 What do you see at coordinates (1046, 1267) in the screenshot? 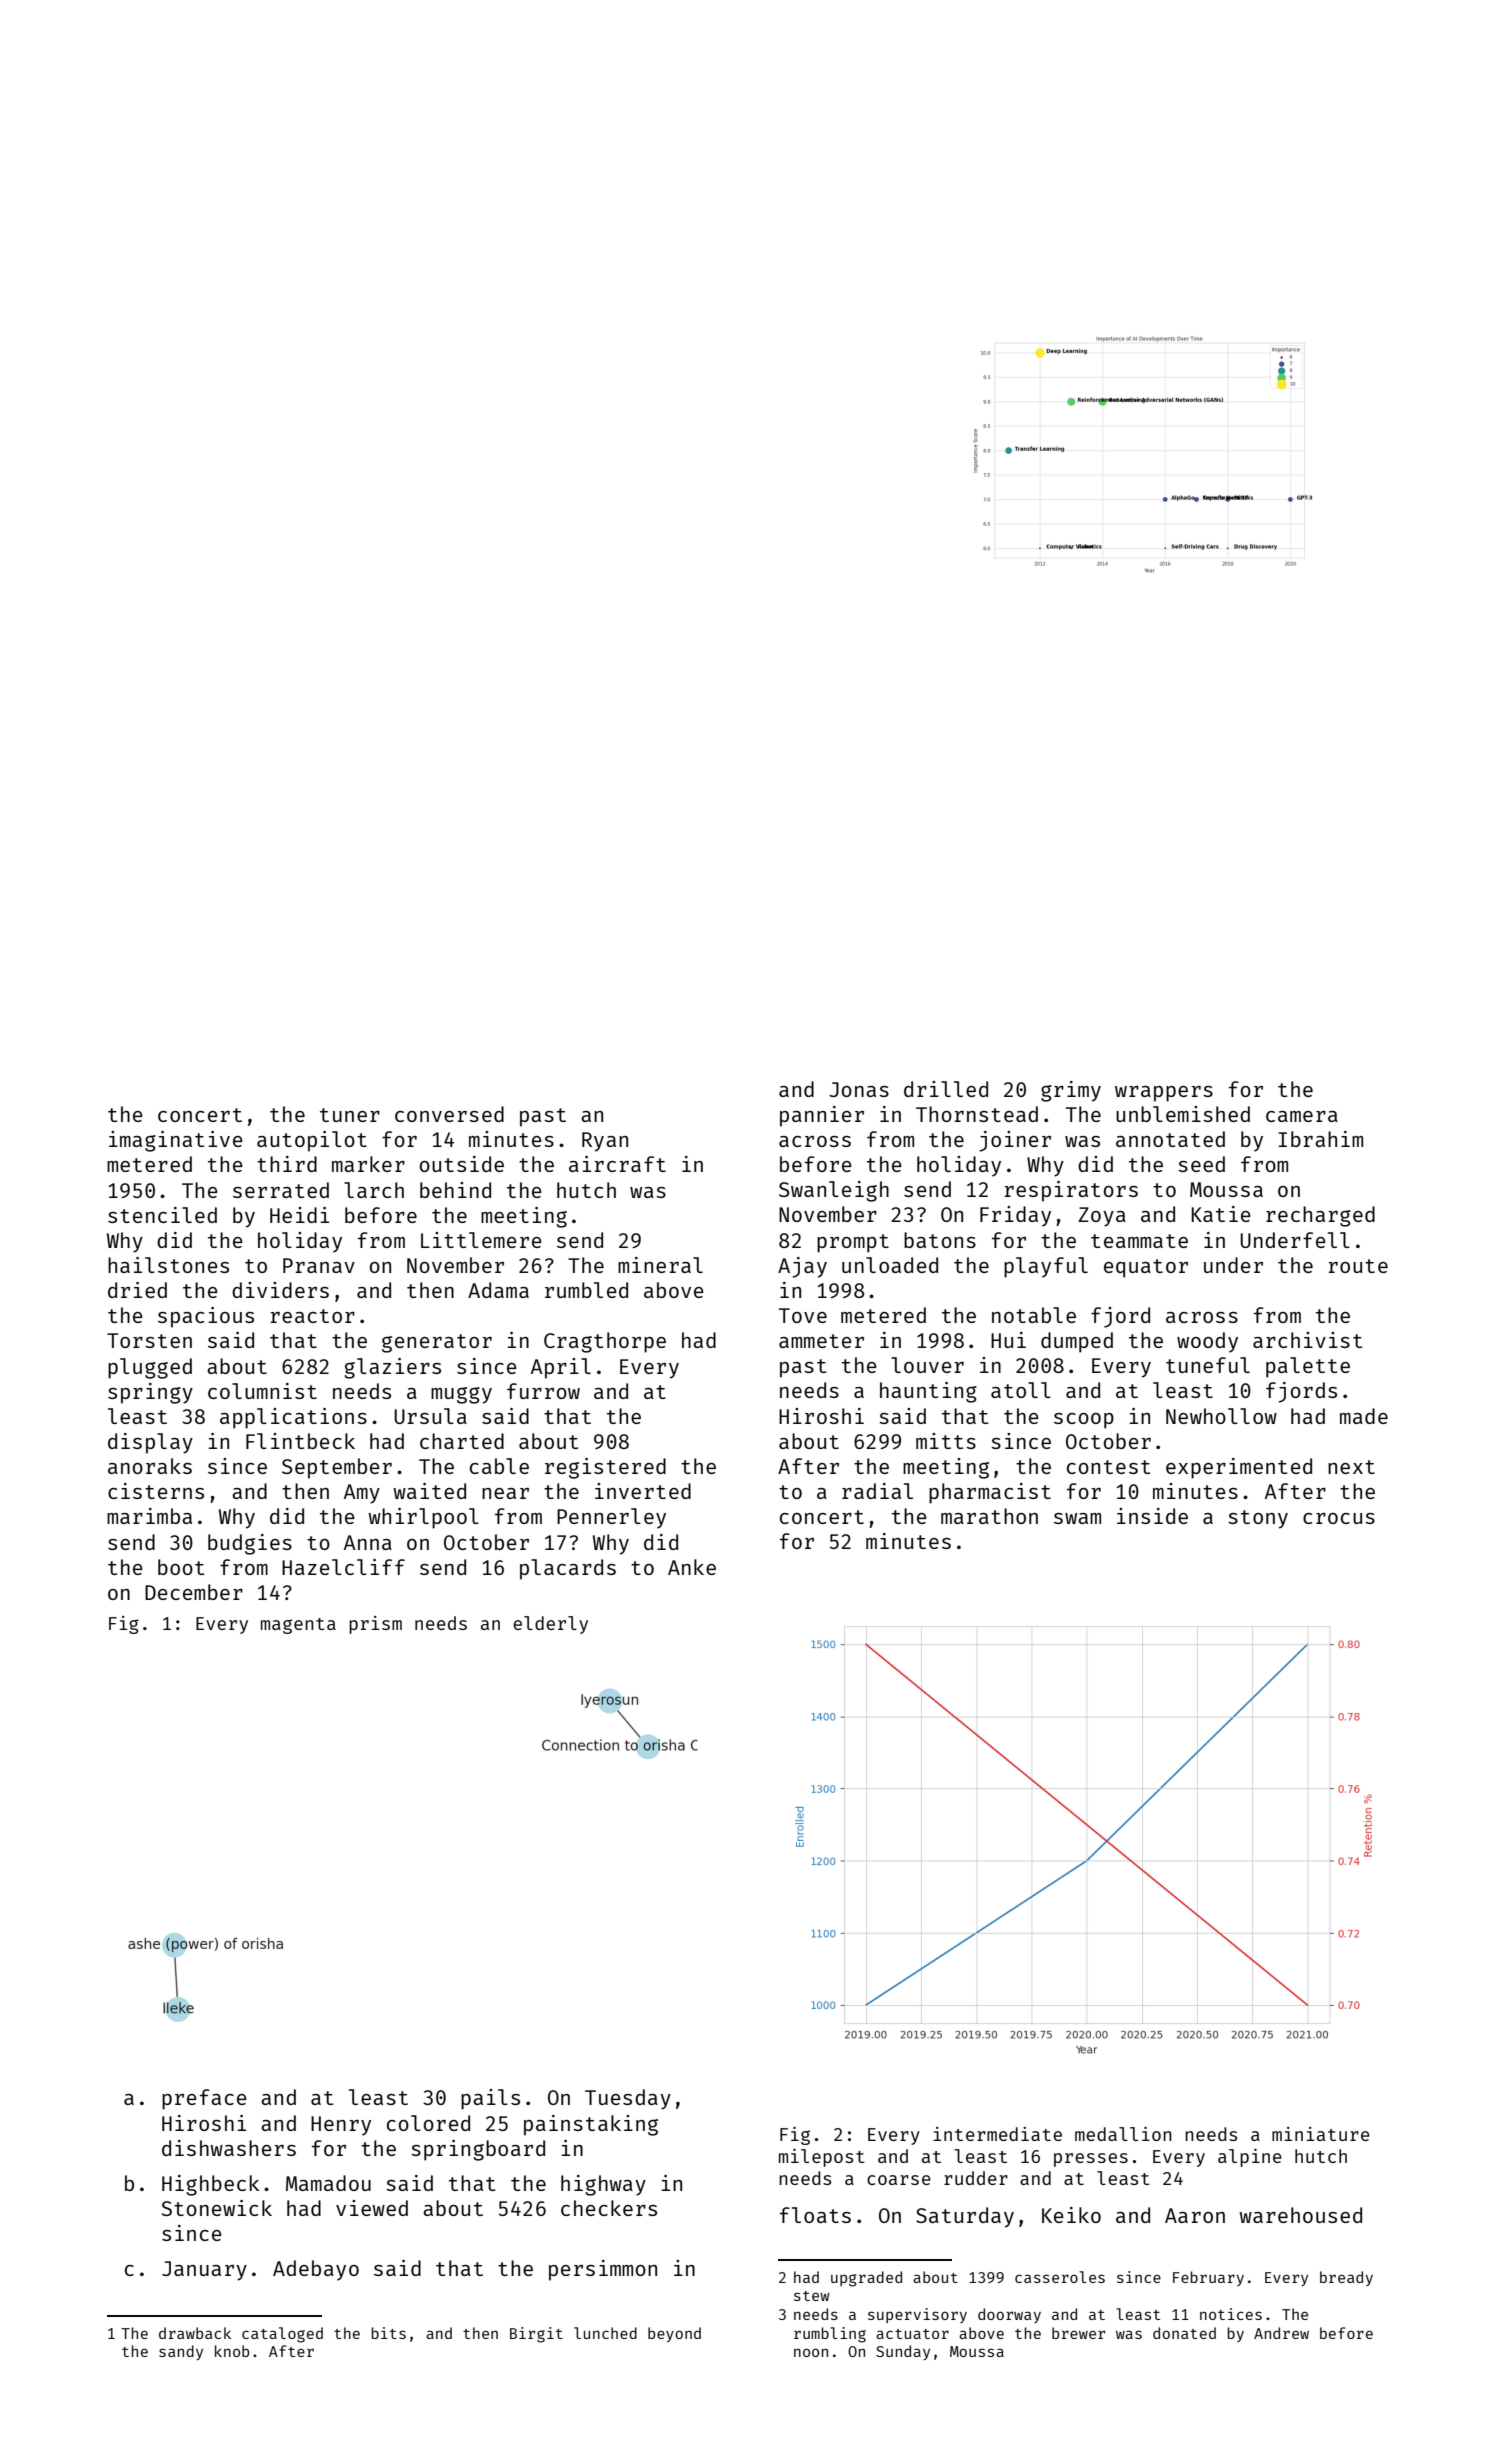
I see `playful` at bounding box center [1046, 1267].
